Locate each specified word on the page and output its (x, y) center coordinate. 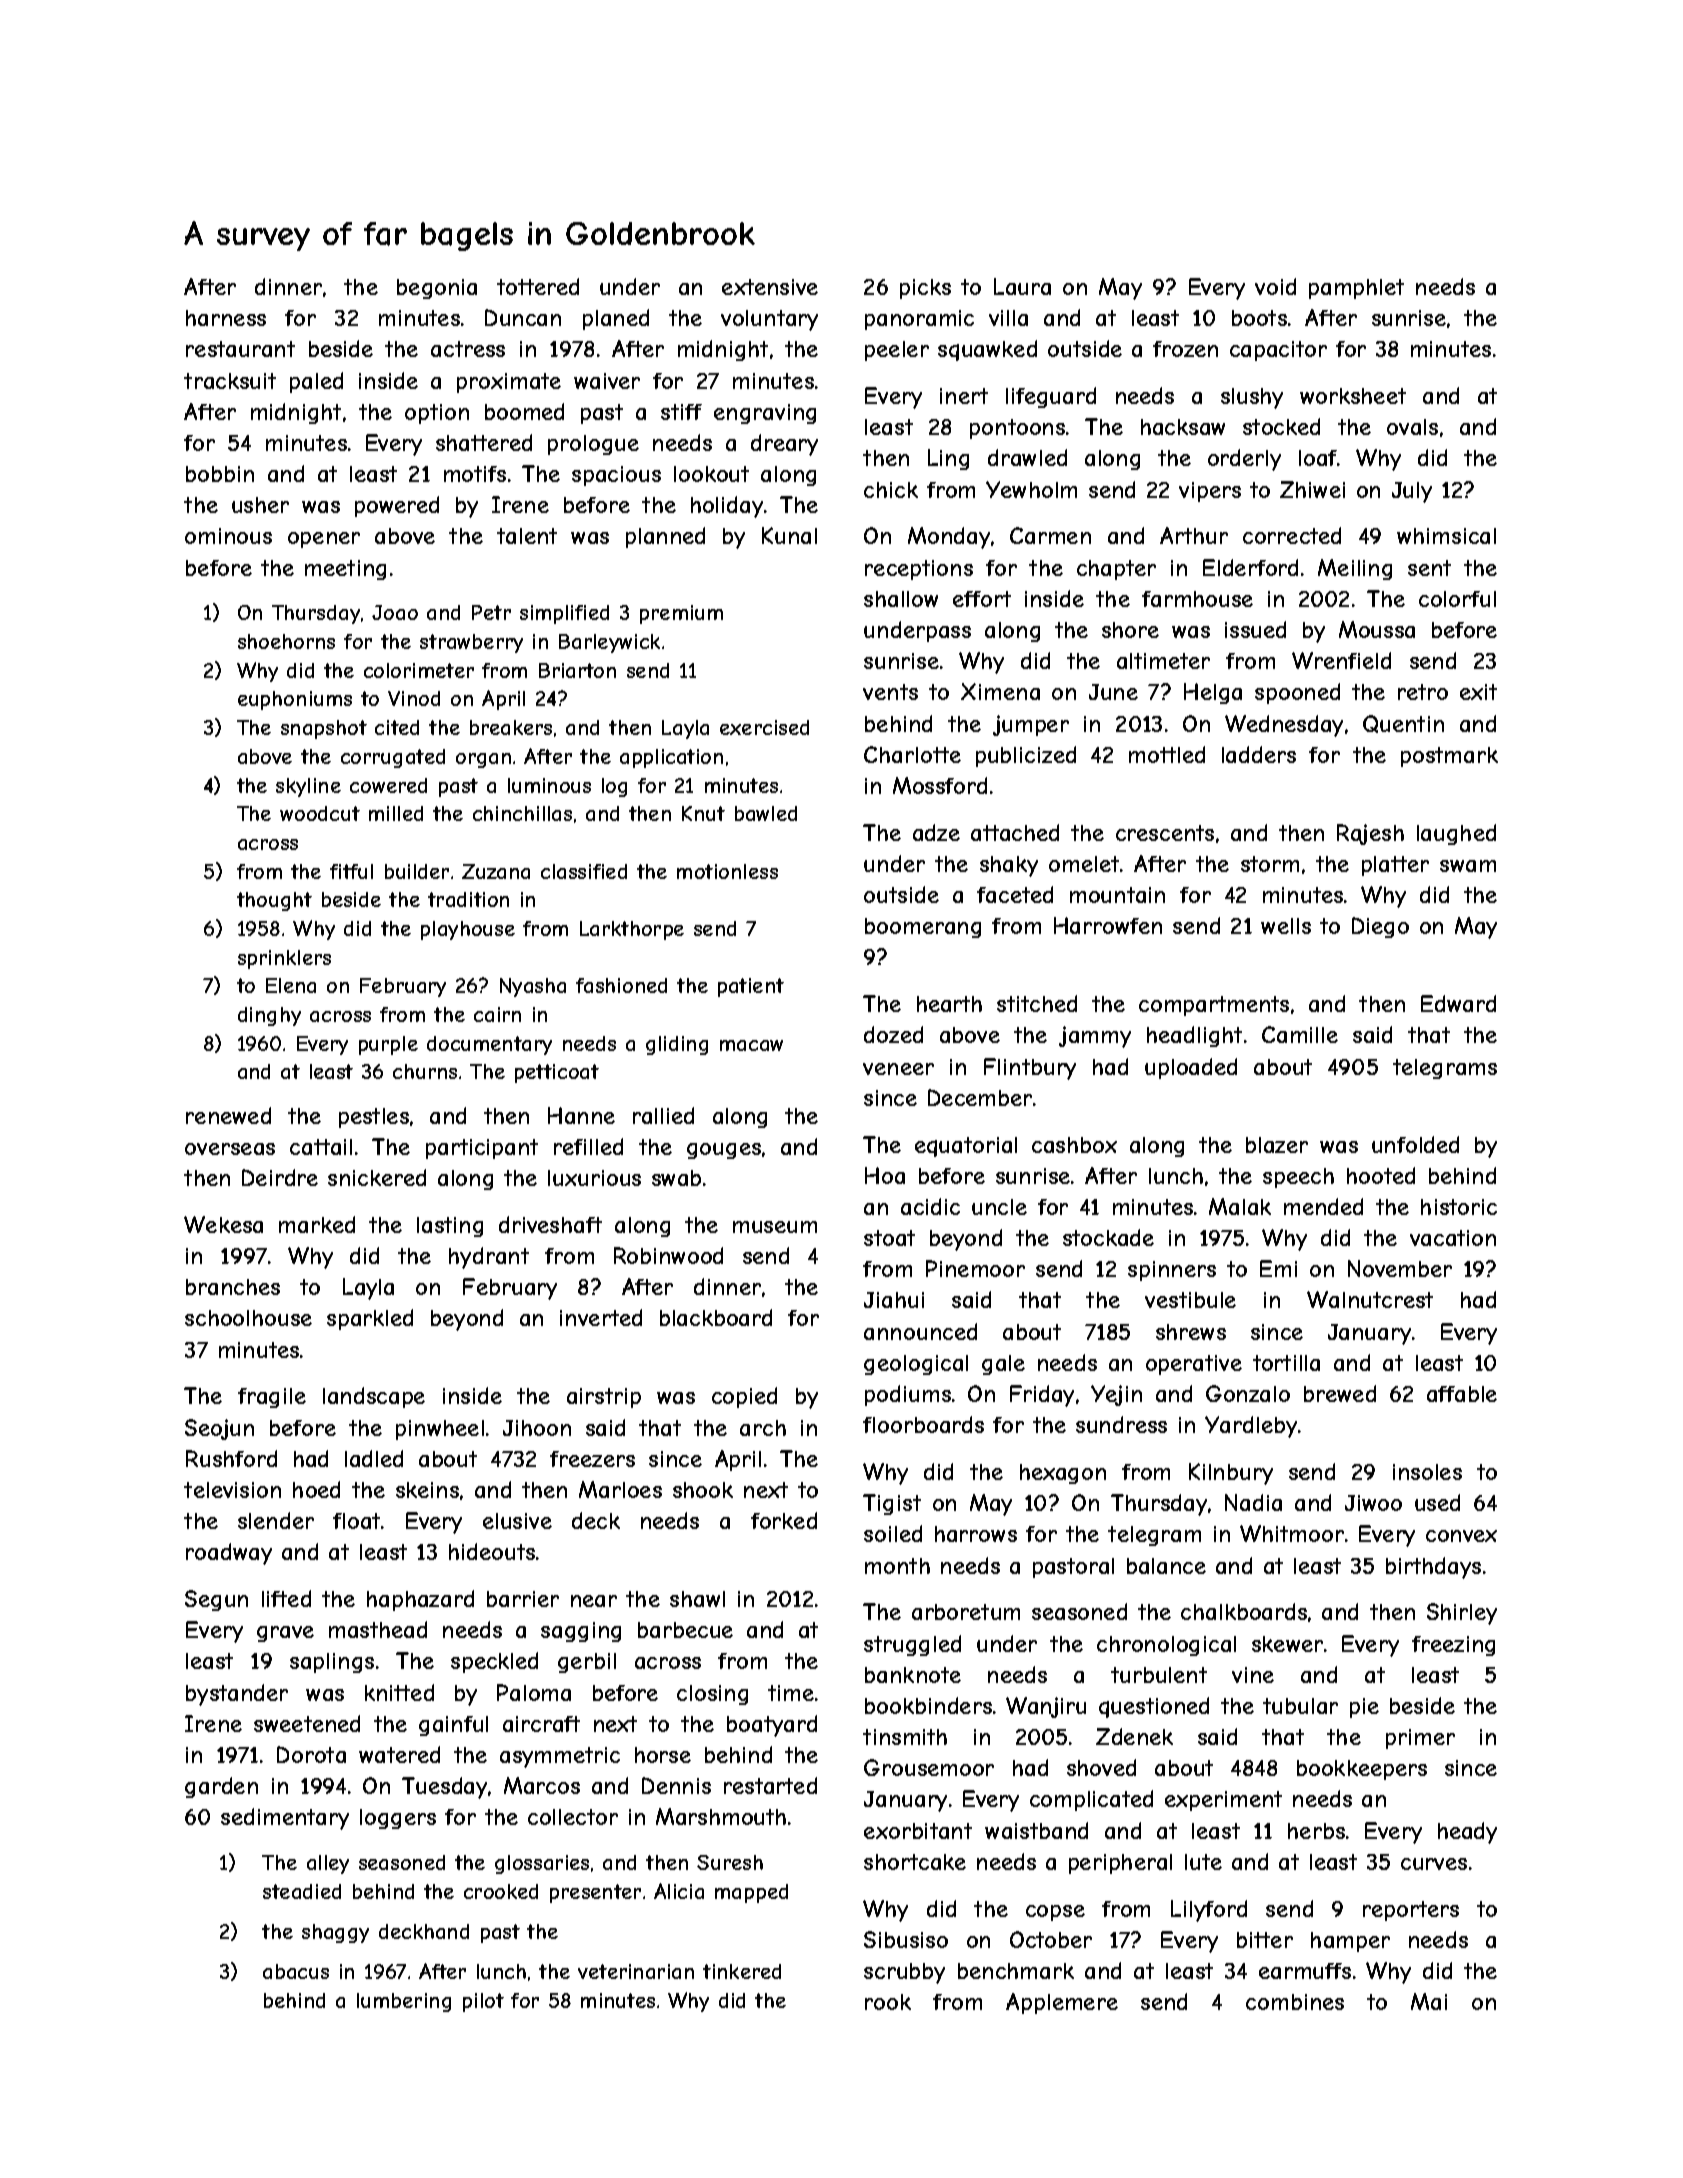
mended (1323, 1206)
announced (920, 1331)
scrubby (904, 1973)
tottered (538, 286)
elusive (517, 1521)
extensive (770, 287)
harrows (976, 1534)
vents (890, 692)
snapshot (324, 729)
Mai (1429, 2001)
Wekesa (223, 1224)
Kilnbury (1231, 1474)
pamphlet (1356, 289)
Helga (1213, 693)
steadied (302, 1891)
